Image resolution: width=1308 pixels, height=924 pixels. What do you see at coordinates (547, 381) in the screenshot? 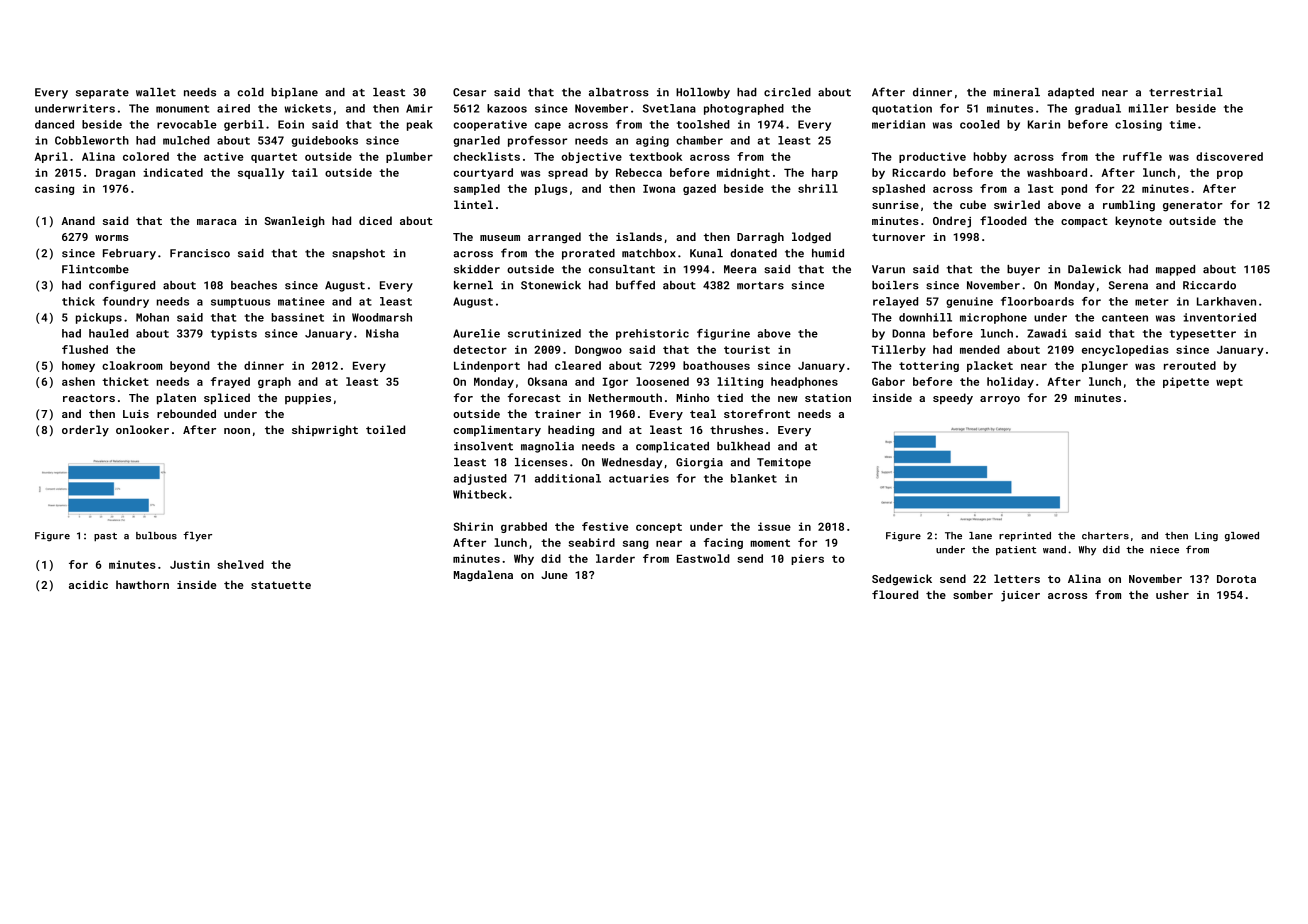
I see `Oksana` at bounding box center [547, 381].
